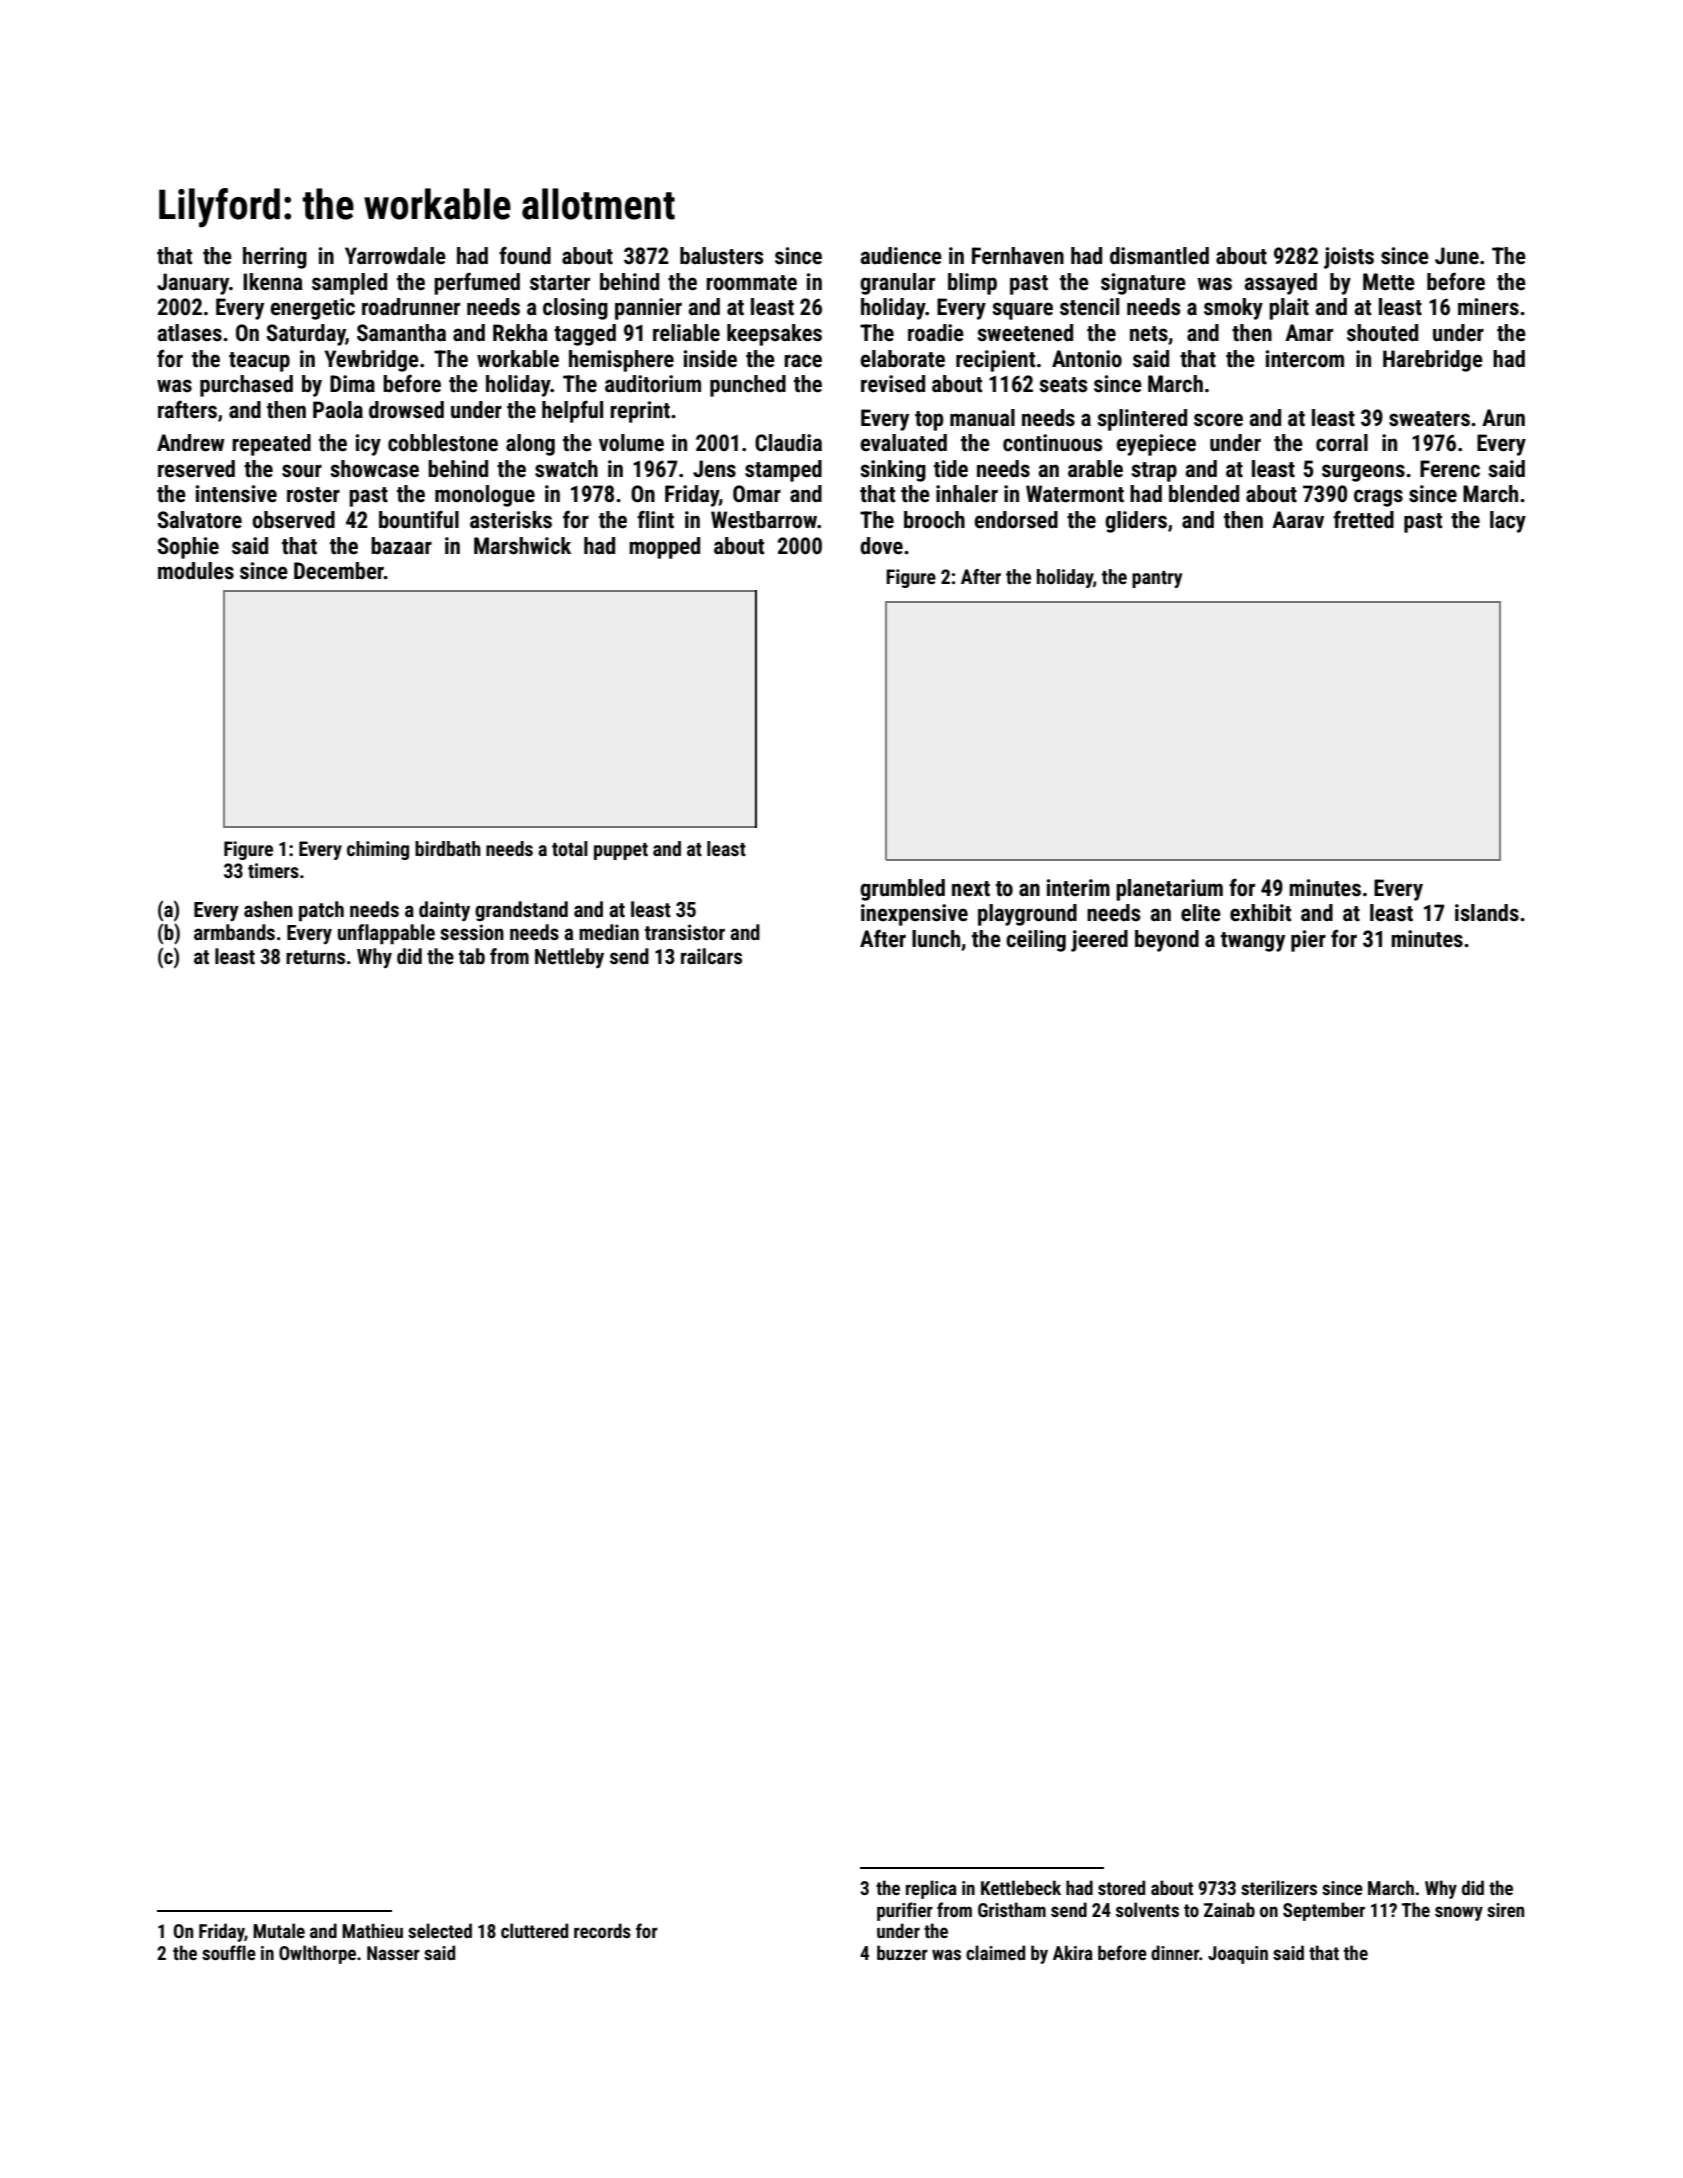  Describe the element at coordinates (279, 1930) in the screenshot. I see `Mutale` at that location.
